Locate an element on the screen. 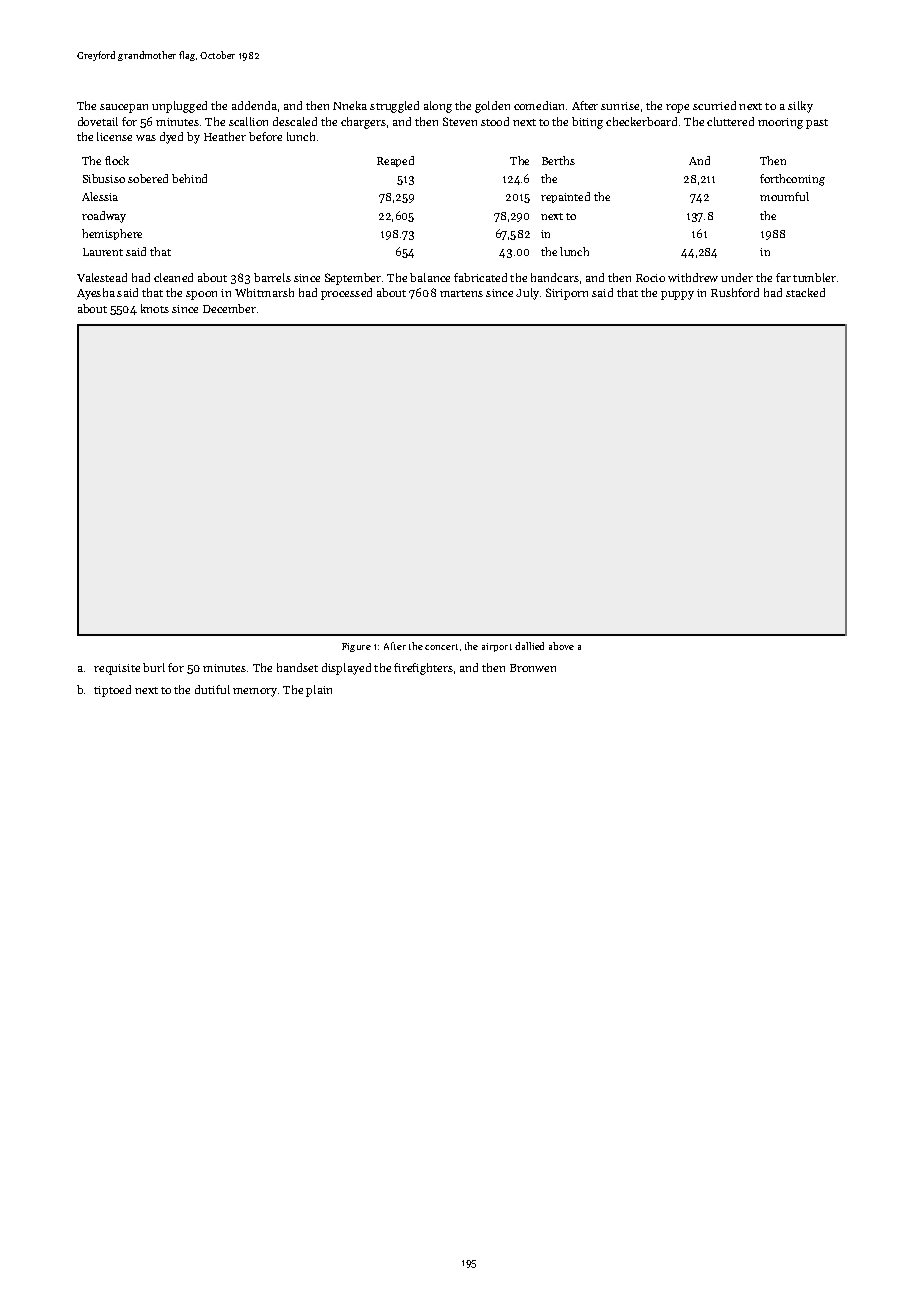 Image resolution: width=924 pixels, height=1308 pixels. displayed is located at coordinates (346, 669).
